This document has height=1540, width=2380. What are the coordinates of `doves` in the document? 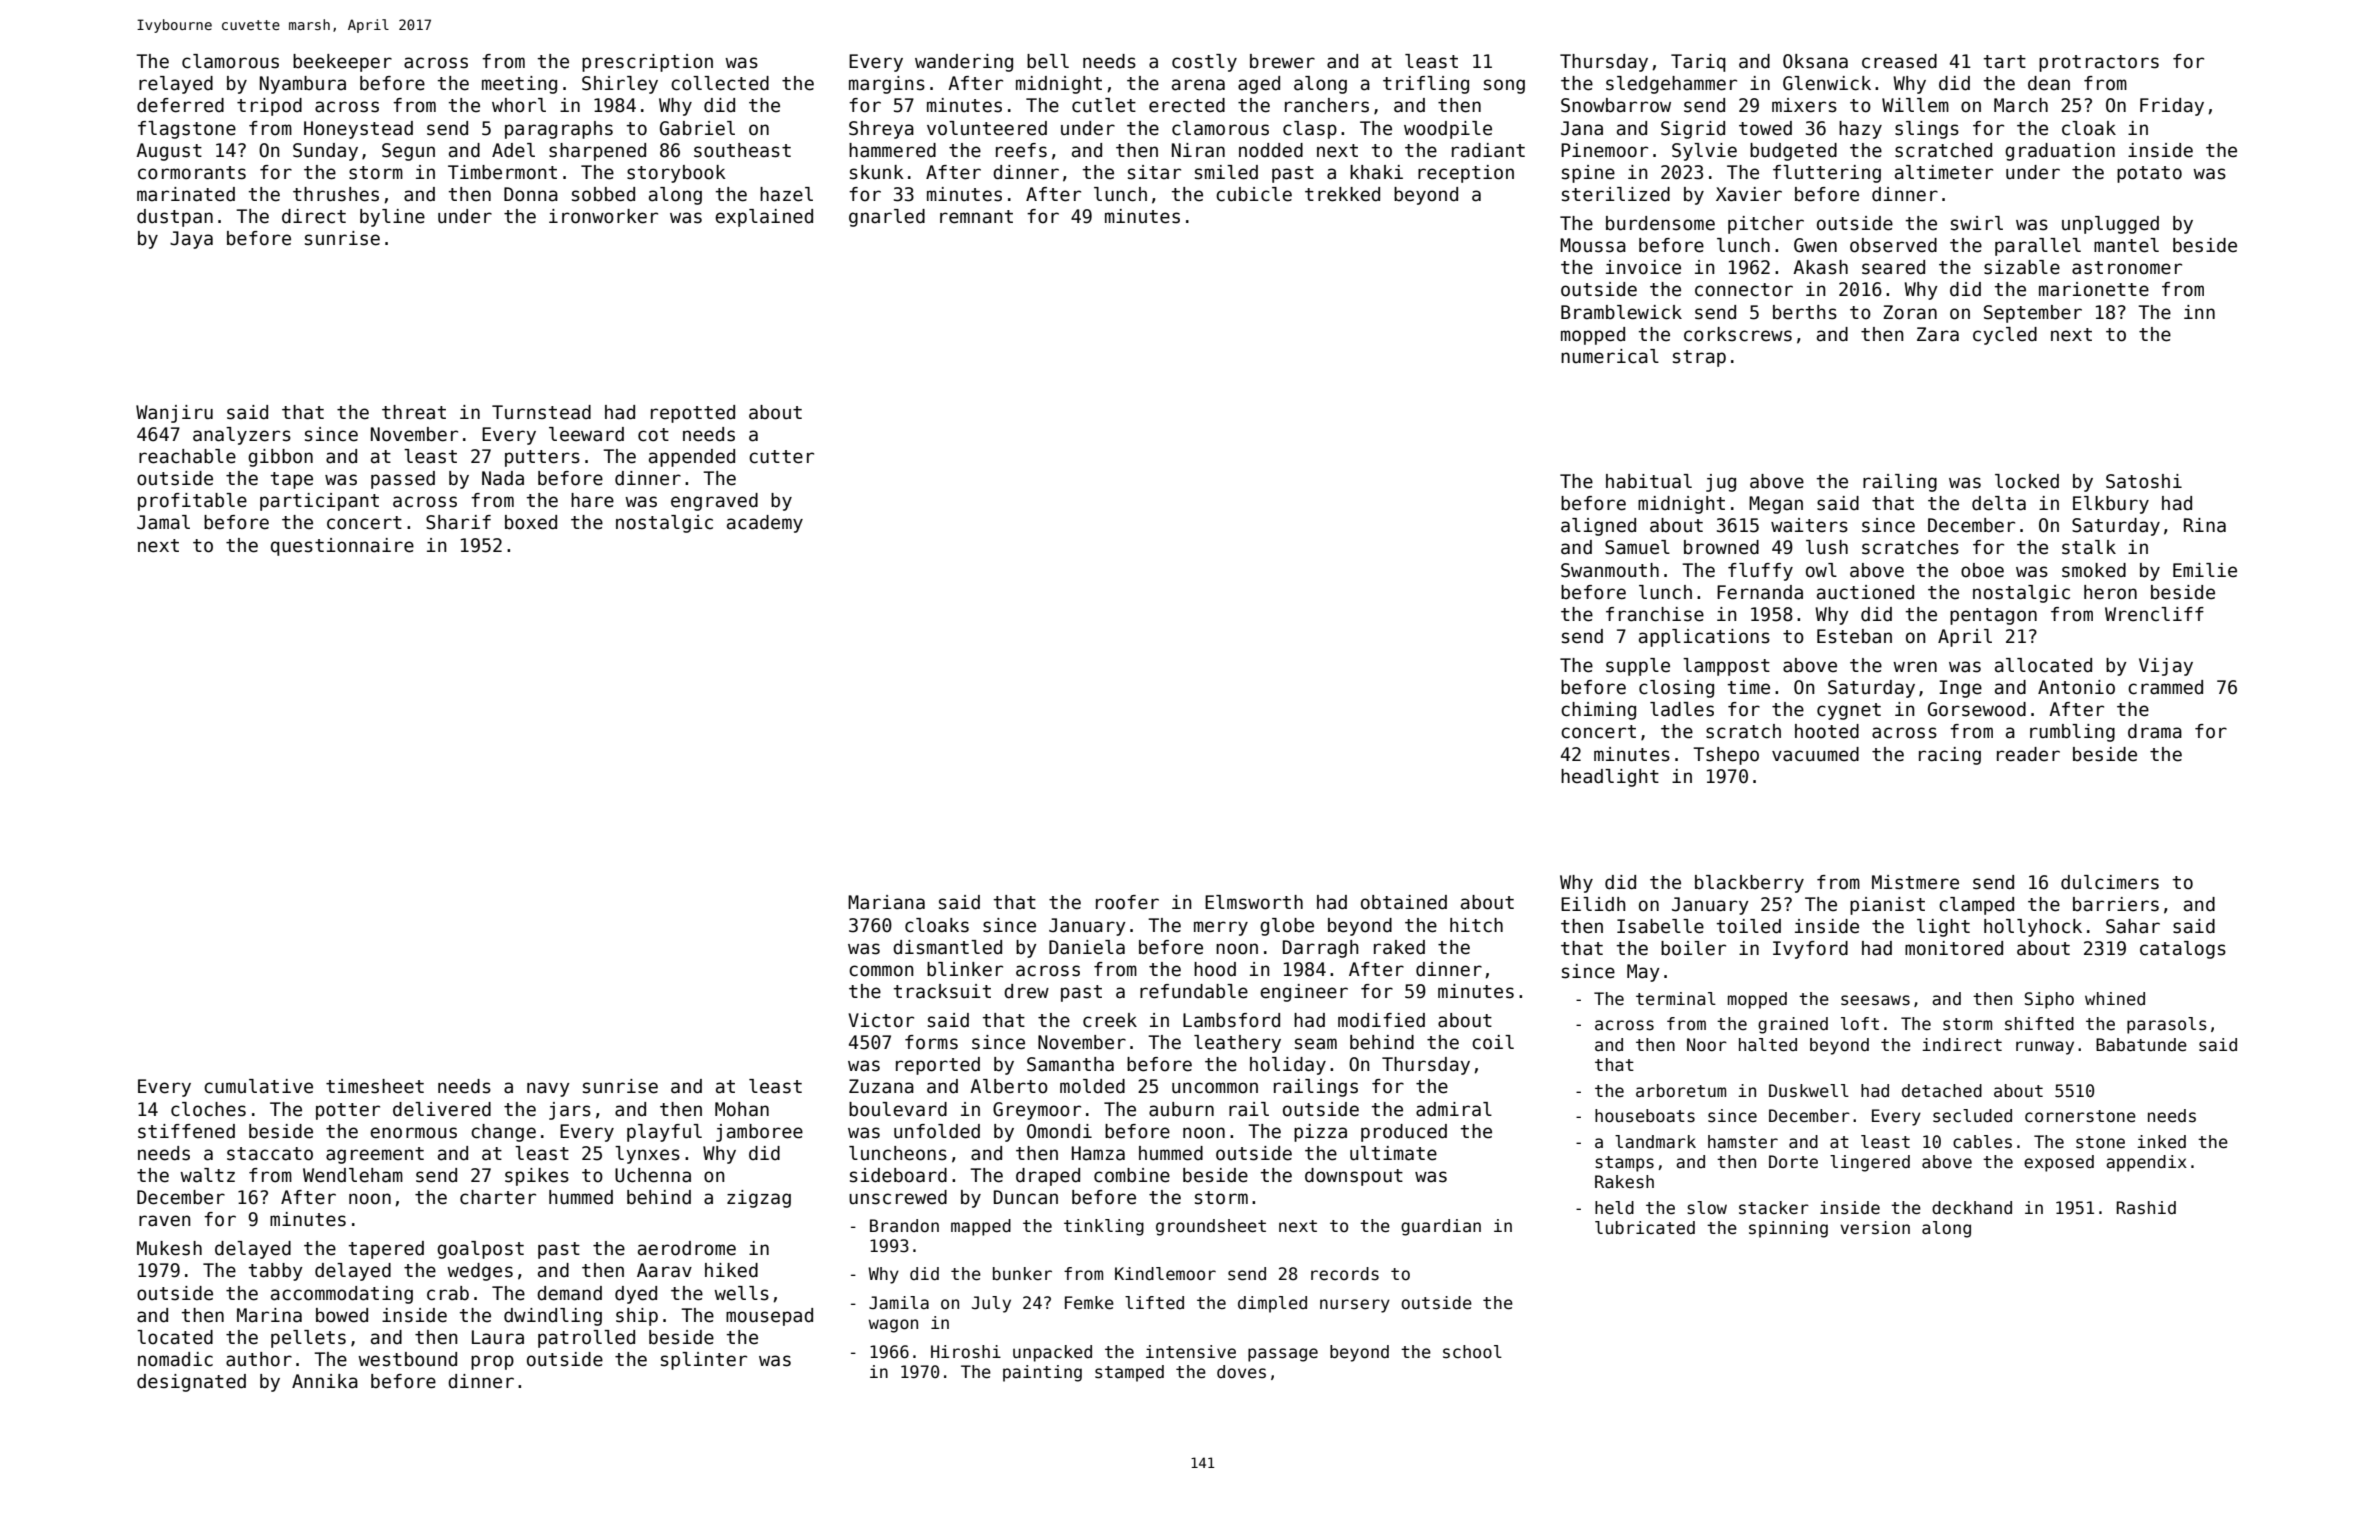 It's located at (1241, 1372).
